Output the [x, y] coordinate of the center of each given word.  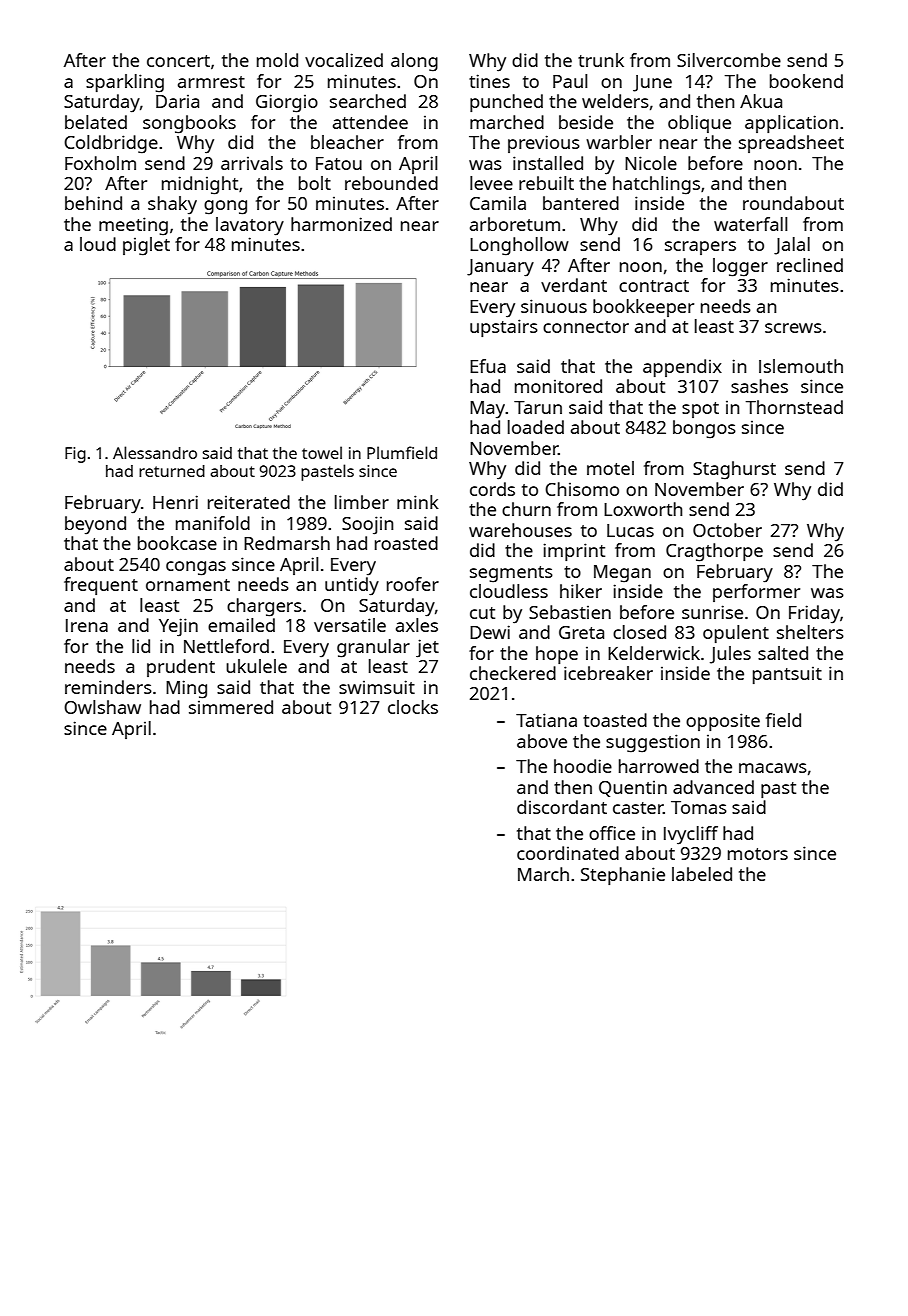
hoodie [583, 766]
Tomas [699, 807]
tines [489, 81]
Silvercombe [729, 60]
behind [93, 203]
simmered [231, 707]
